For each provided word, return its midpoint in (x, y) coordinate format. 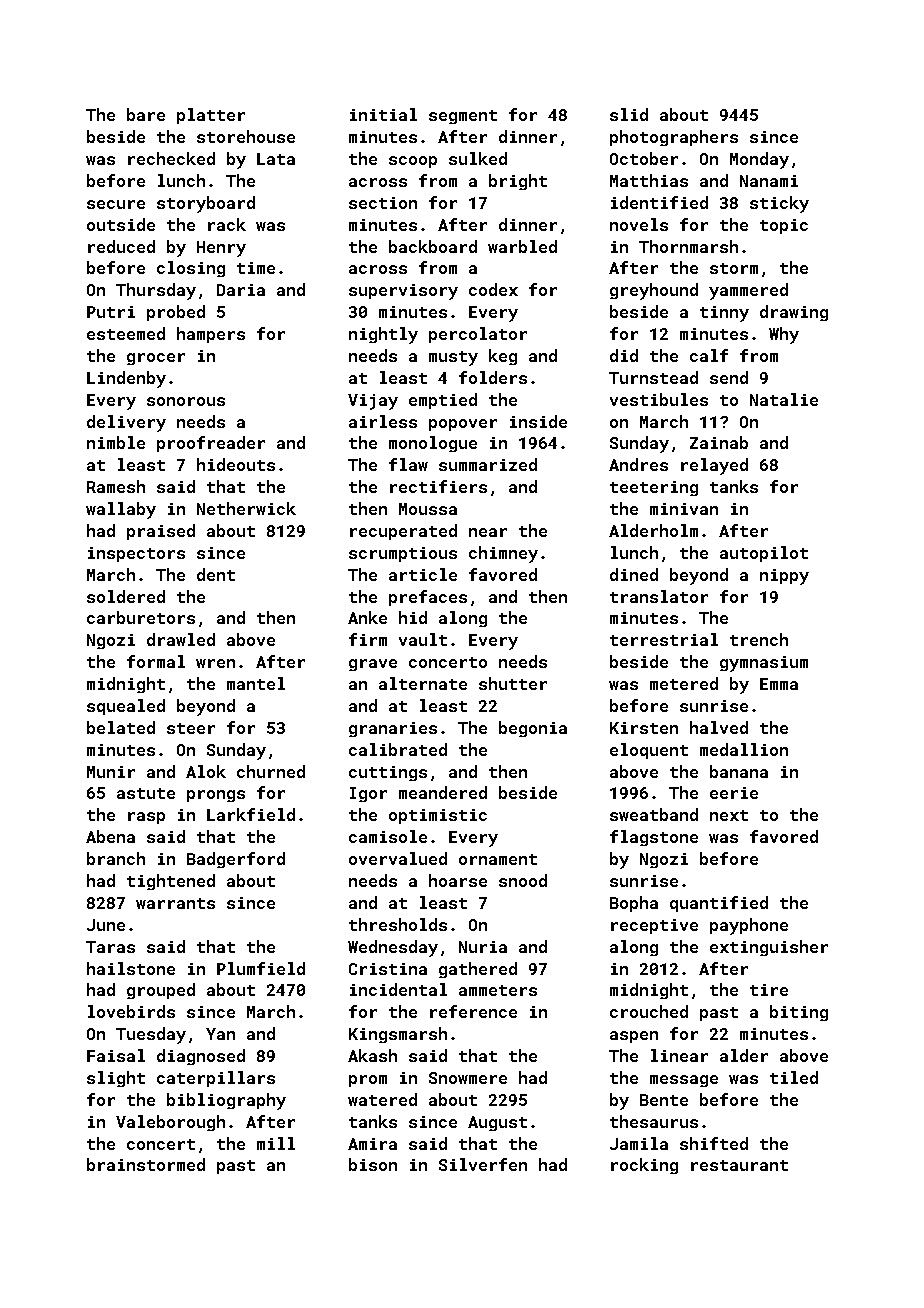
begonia (533, 729)
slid (629, 114)
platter (211, 116)
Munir (111, 772)
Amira (372, 1144)
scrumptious (403, 554)
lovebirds (131, 1011)
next (729, 815)
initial (383, 114)
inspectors (136, 554)
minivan (684, 509)
